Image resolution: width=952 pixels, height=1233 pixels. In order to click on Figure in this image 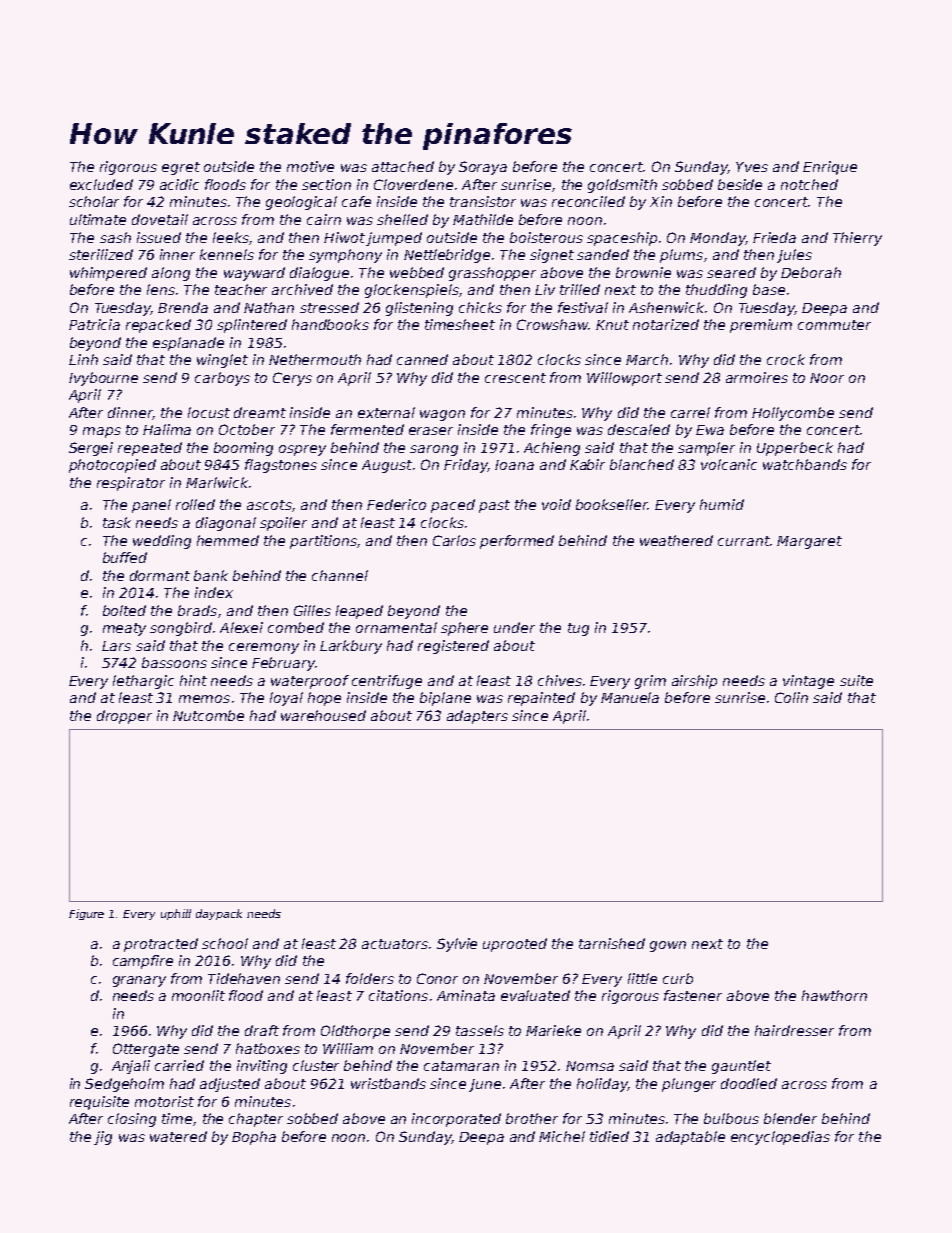, I will do `click(86, 914)`.
